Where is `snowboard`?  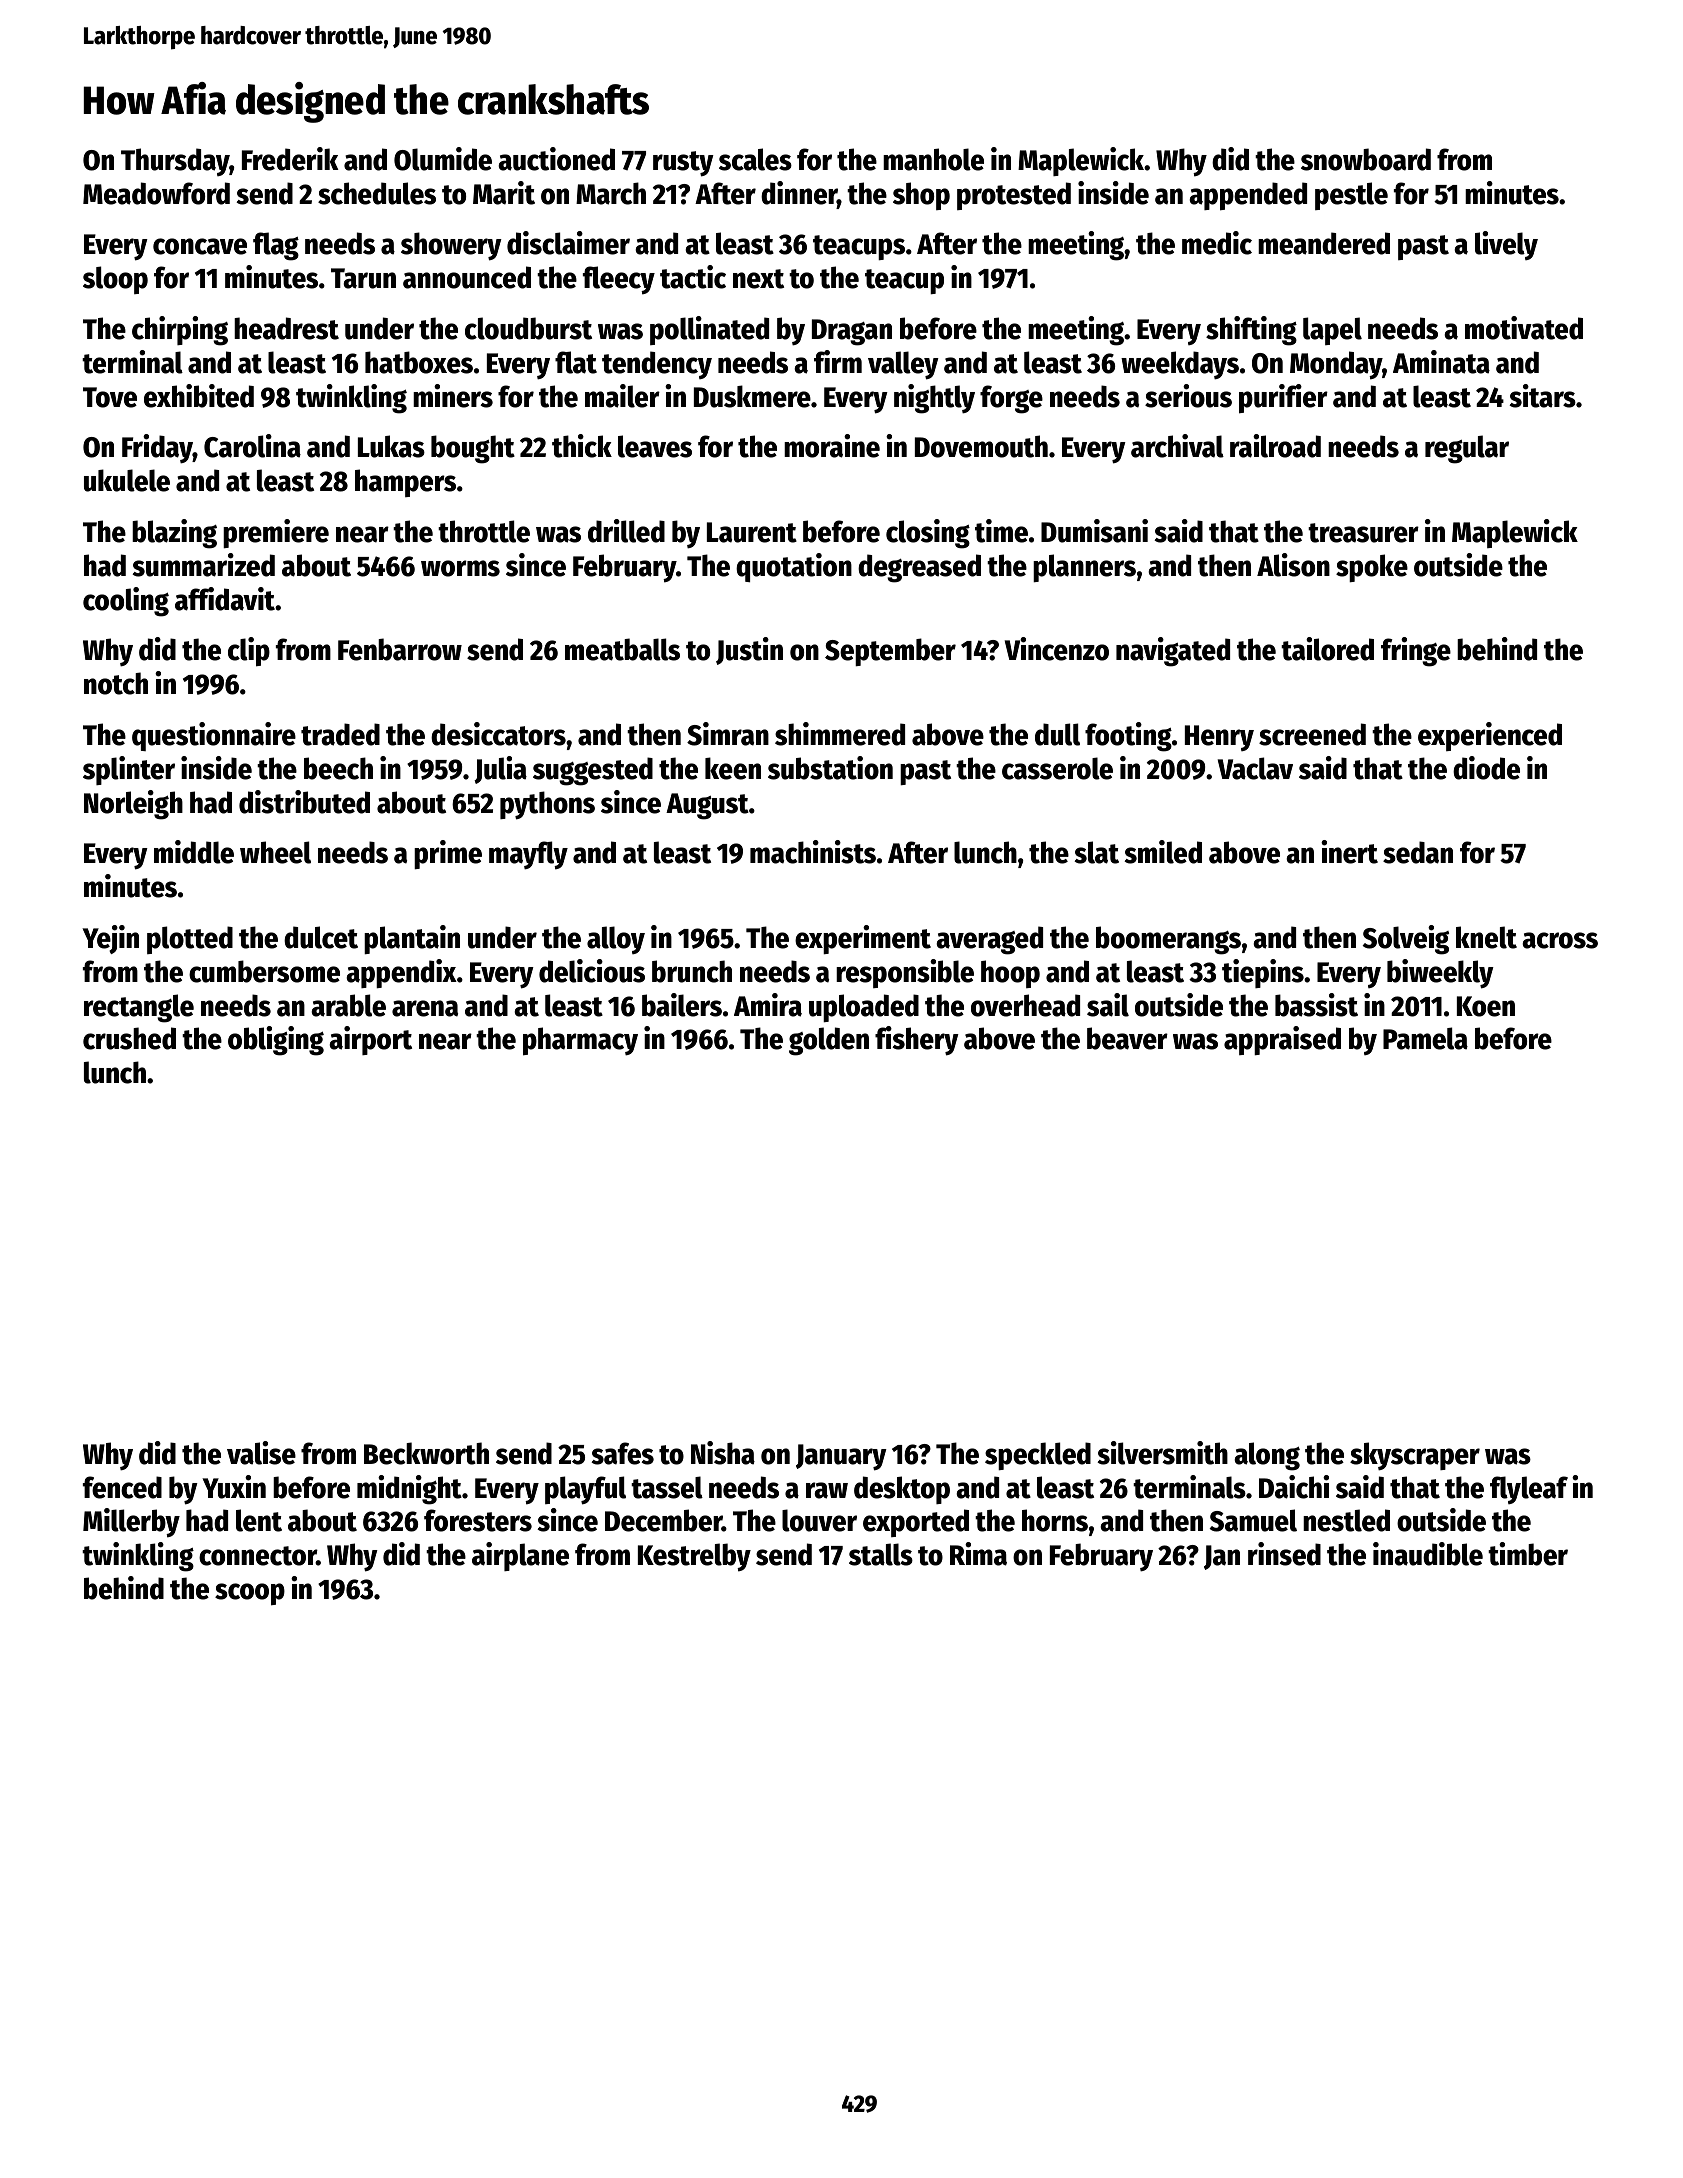 snowboard is located at coordinates (1366, 159).
